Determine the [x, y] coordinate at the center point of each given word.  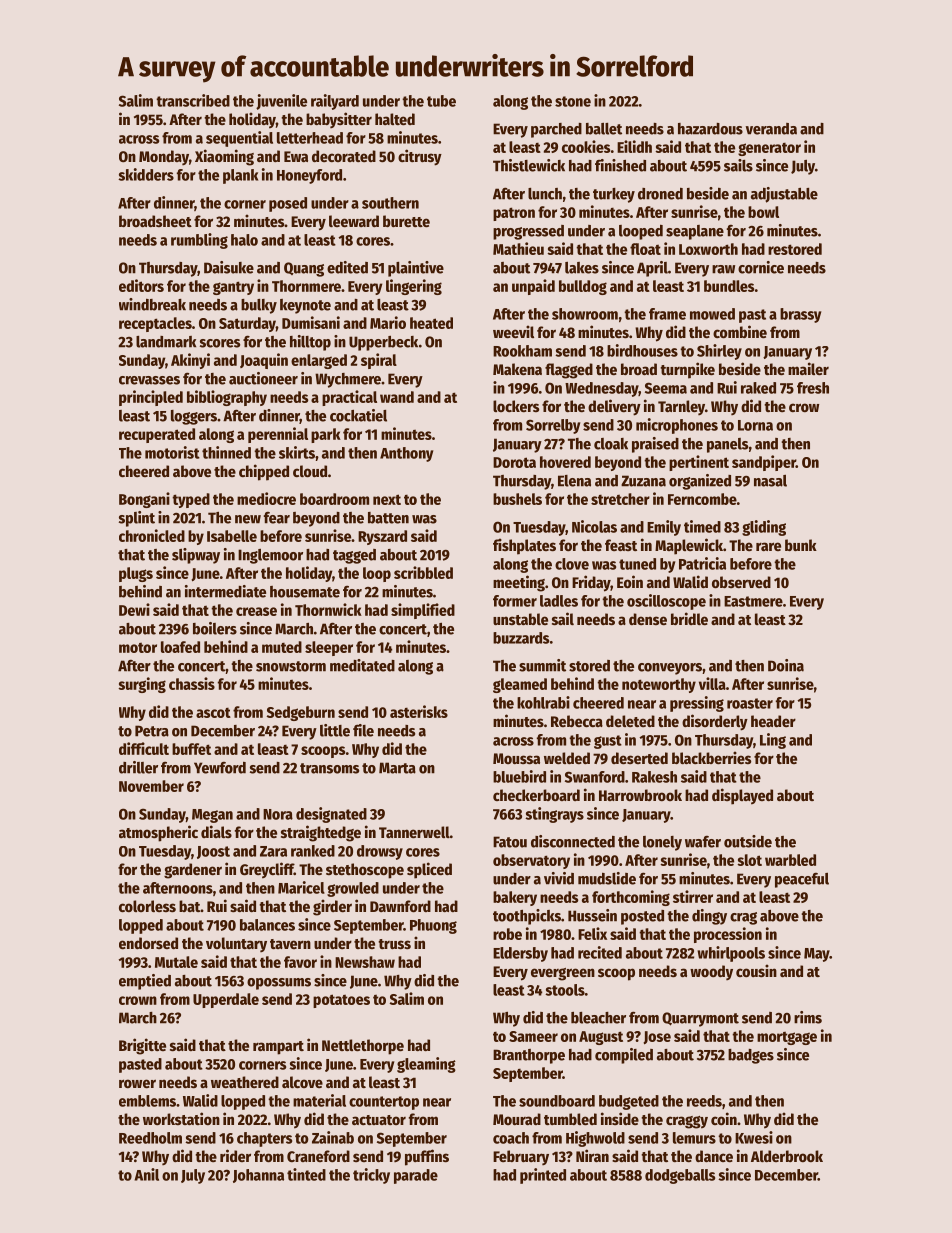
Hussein [592, 915]
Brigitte [142, 1046]
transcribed [193, 100]
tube [441, 101]
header [773, 721]
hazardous [710, 129]
